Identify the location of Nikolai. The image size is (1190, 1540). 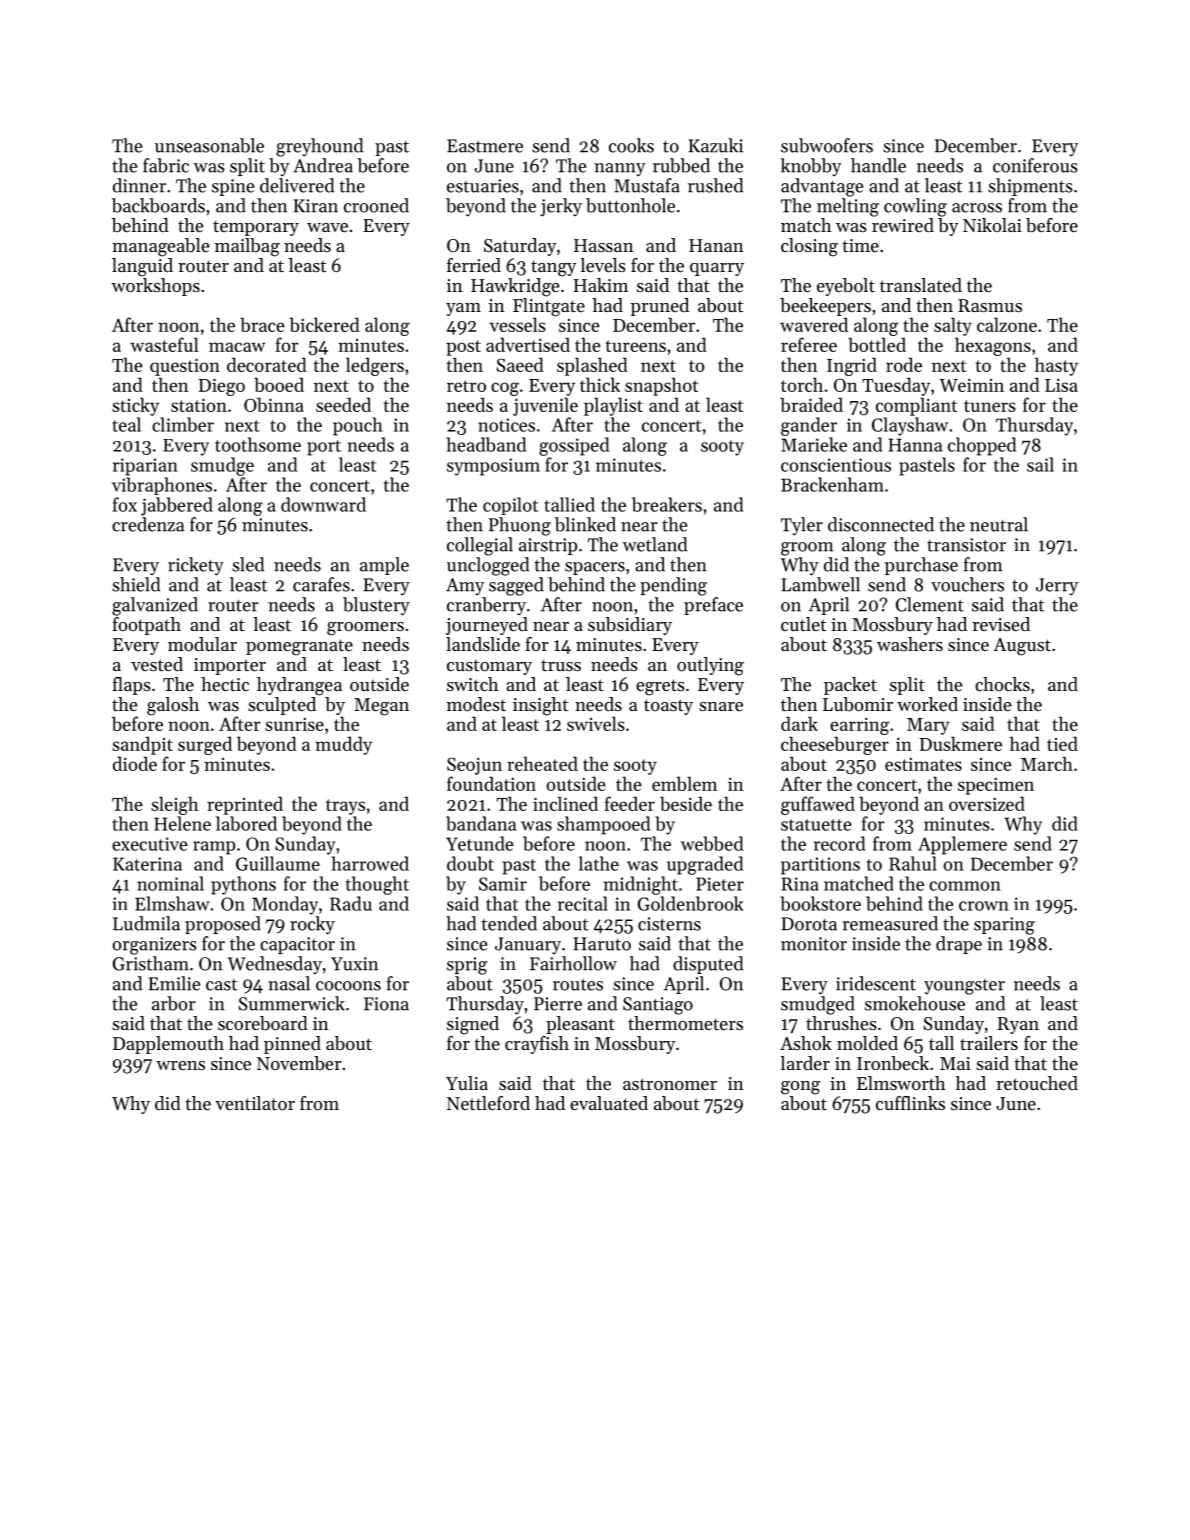
(992, 225).
